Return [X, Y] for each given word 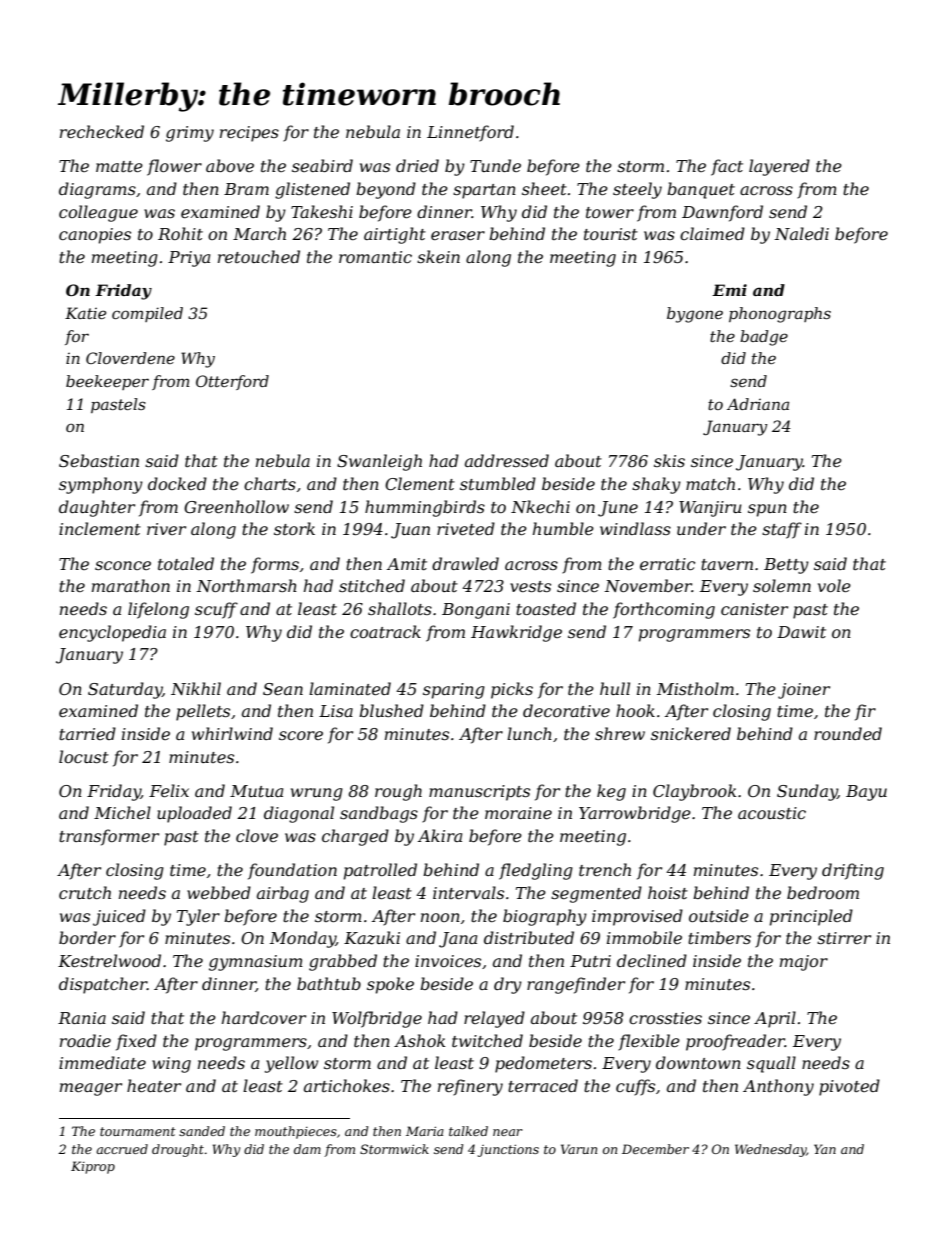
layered [779, 167]
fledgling [536, 871]
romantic [375, 257]
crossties [665, 1018]
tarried [87, 733]
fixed [136, 1042]
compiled [147, 314]
